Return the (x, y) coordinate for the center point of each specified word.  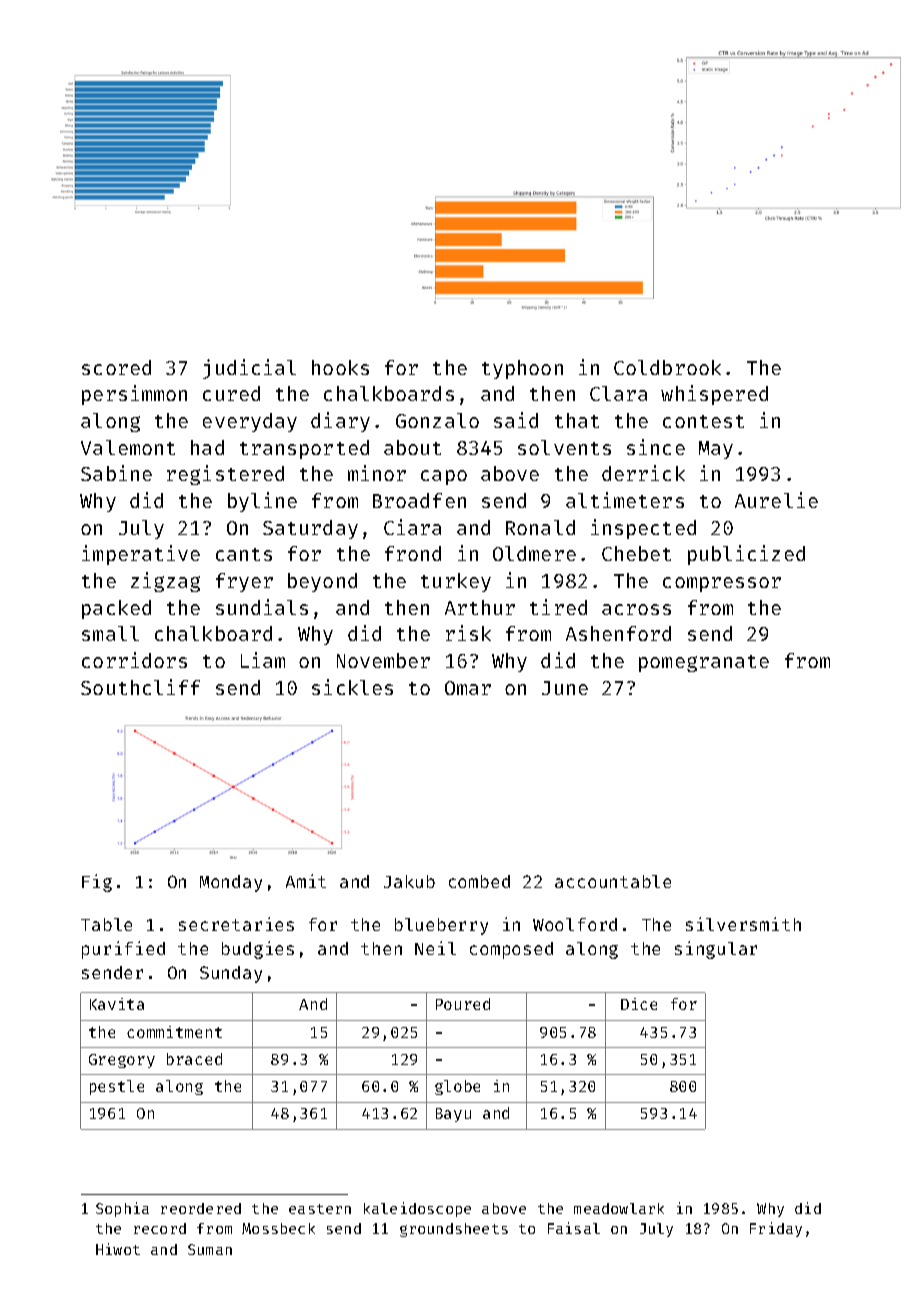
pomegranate (704, 663)
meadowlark (619, 1208)
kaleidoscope (417, 1209)
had (207, 447)
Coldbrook (667, 367)
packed (116, 609)
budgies (258, 950)
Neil (435, 948)
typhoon (522, 369)
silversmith (743, 924)
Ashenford (618, 633)
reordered (201, 1208)
